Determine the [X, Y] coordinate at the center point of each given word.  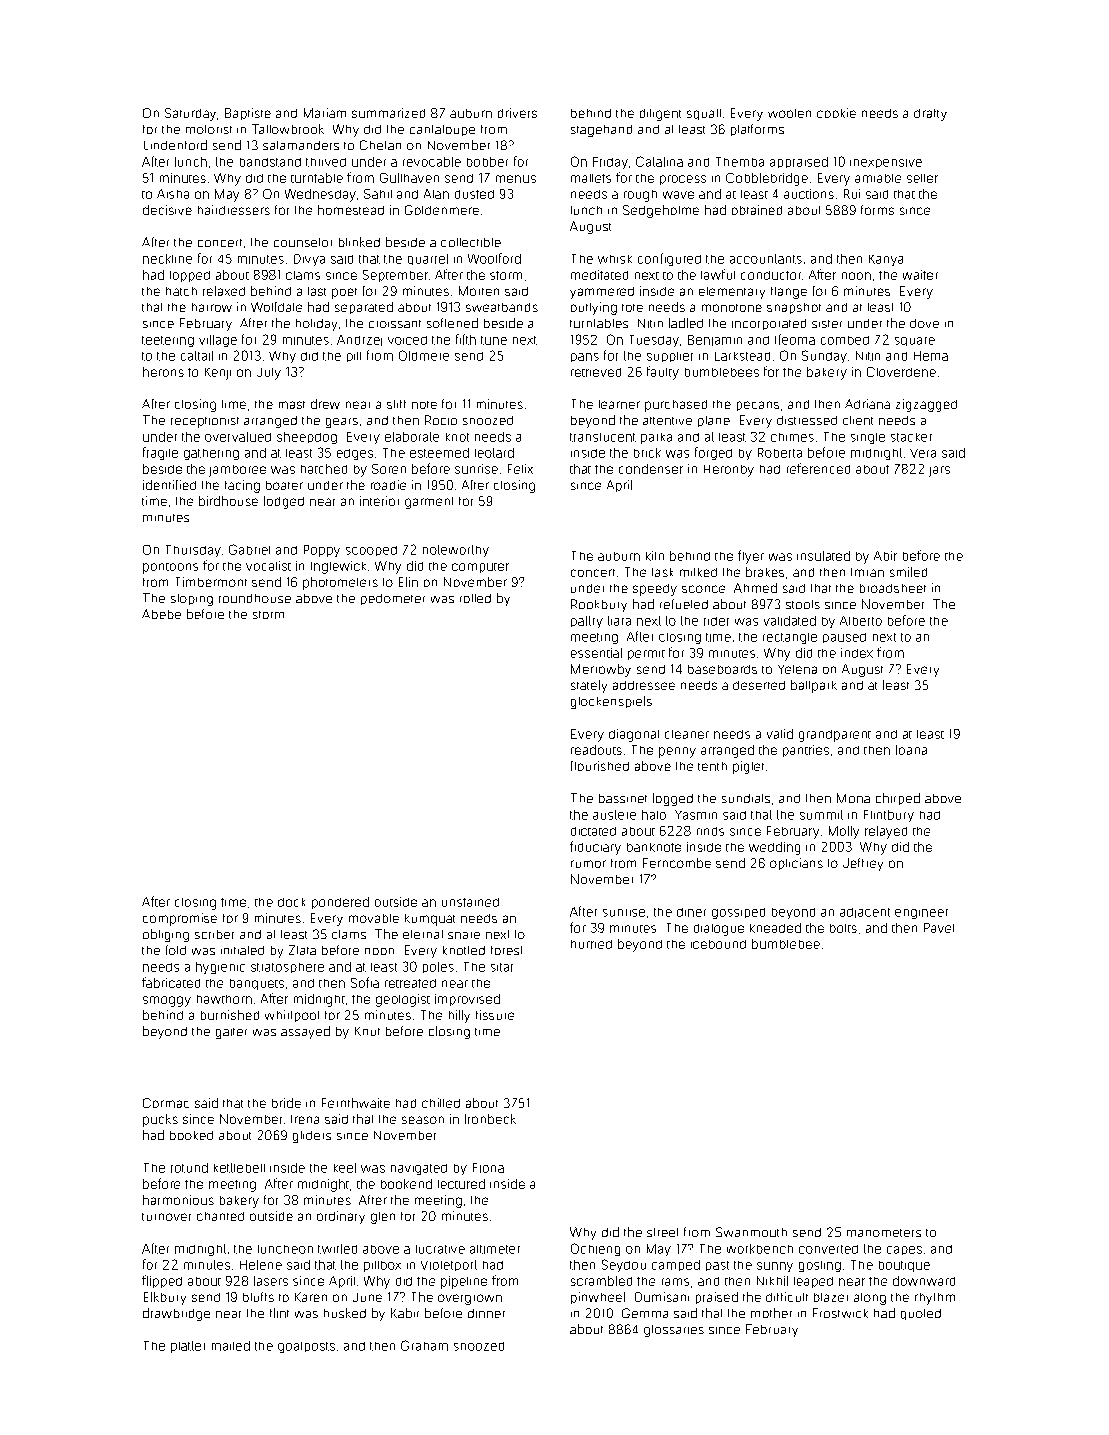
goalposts [306, 1347]
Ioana [911, 750]
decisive [167, 210]
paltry [587, 622]
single [868, 438]
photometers [340, 583]
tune [494, 340]
